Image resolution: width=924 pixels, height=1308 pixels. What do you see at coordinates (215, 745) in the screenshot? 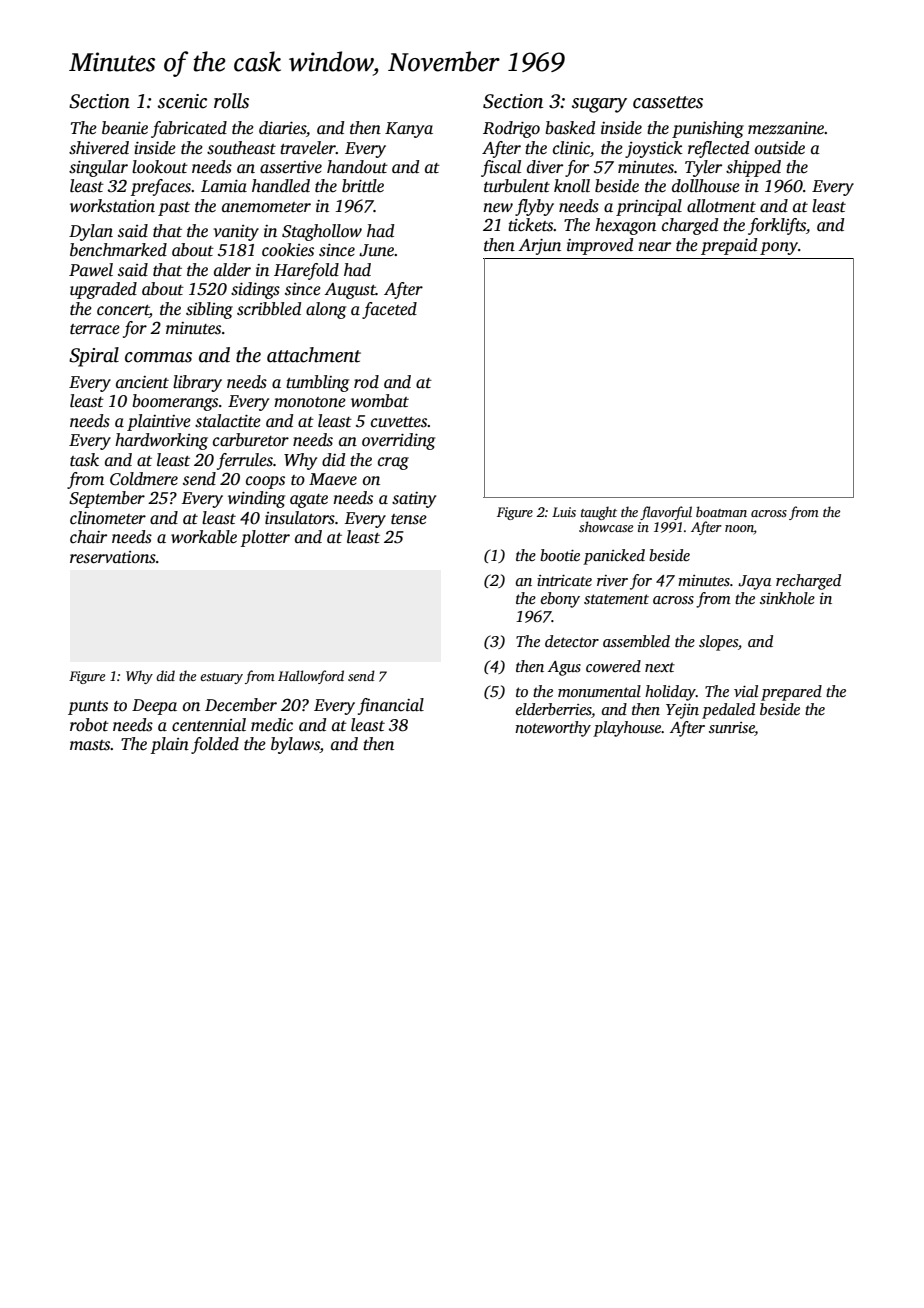
I see `folded` at bounding box center [215, 745].
